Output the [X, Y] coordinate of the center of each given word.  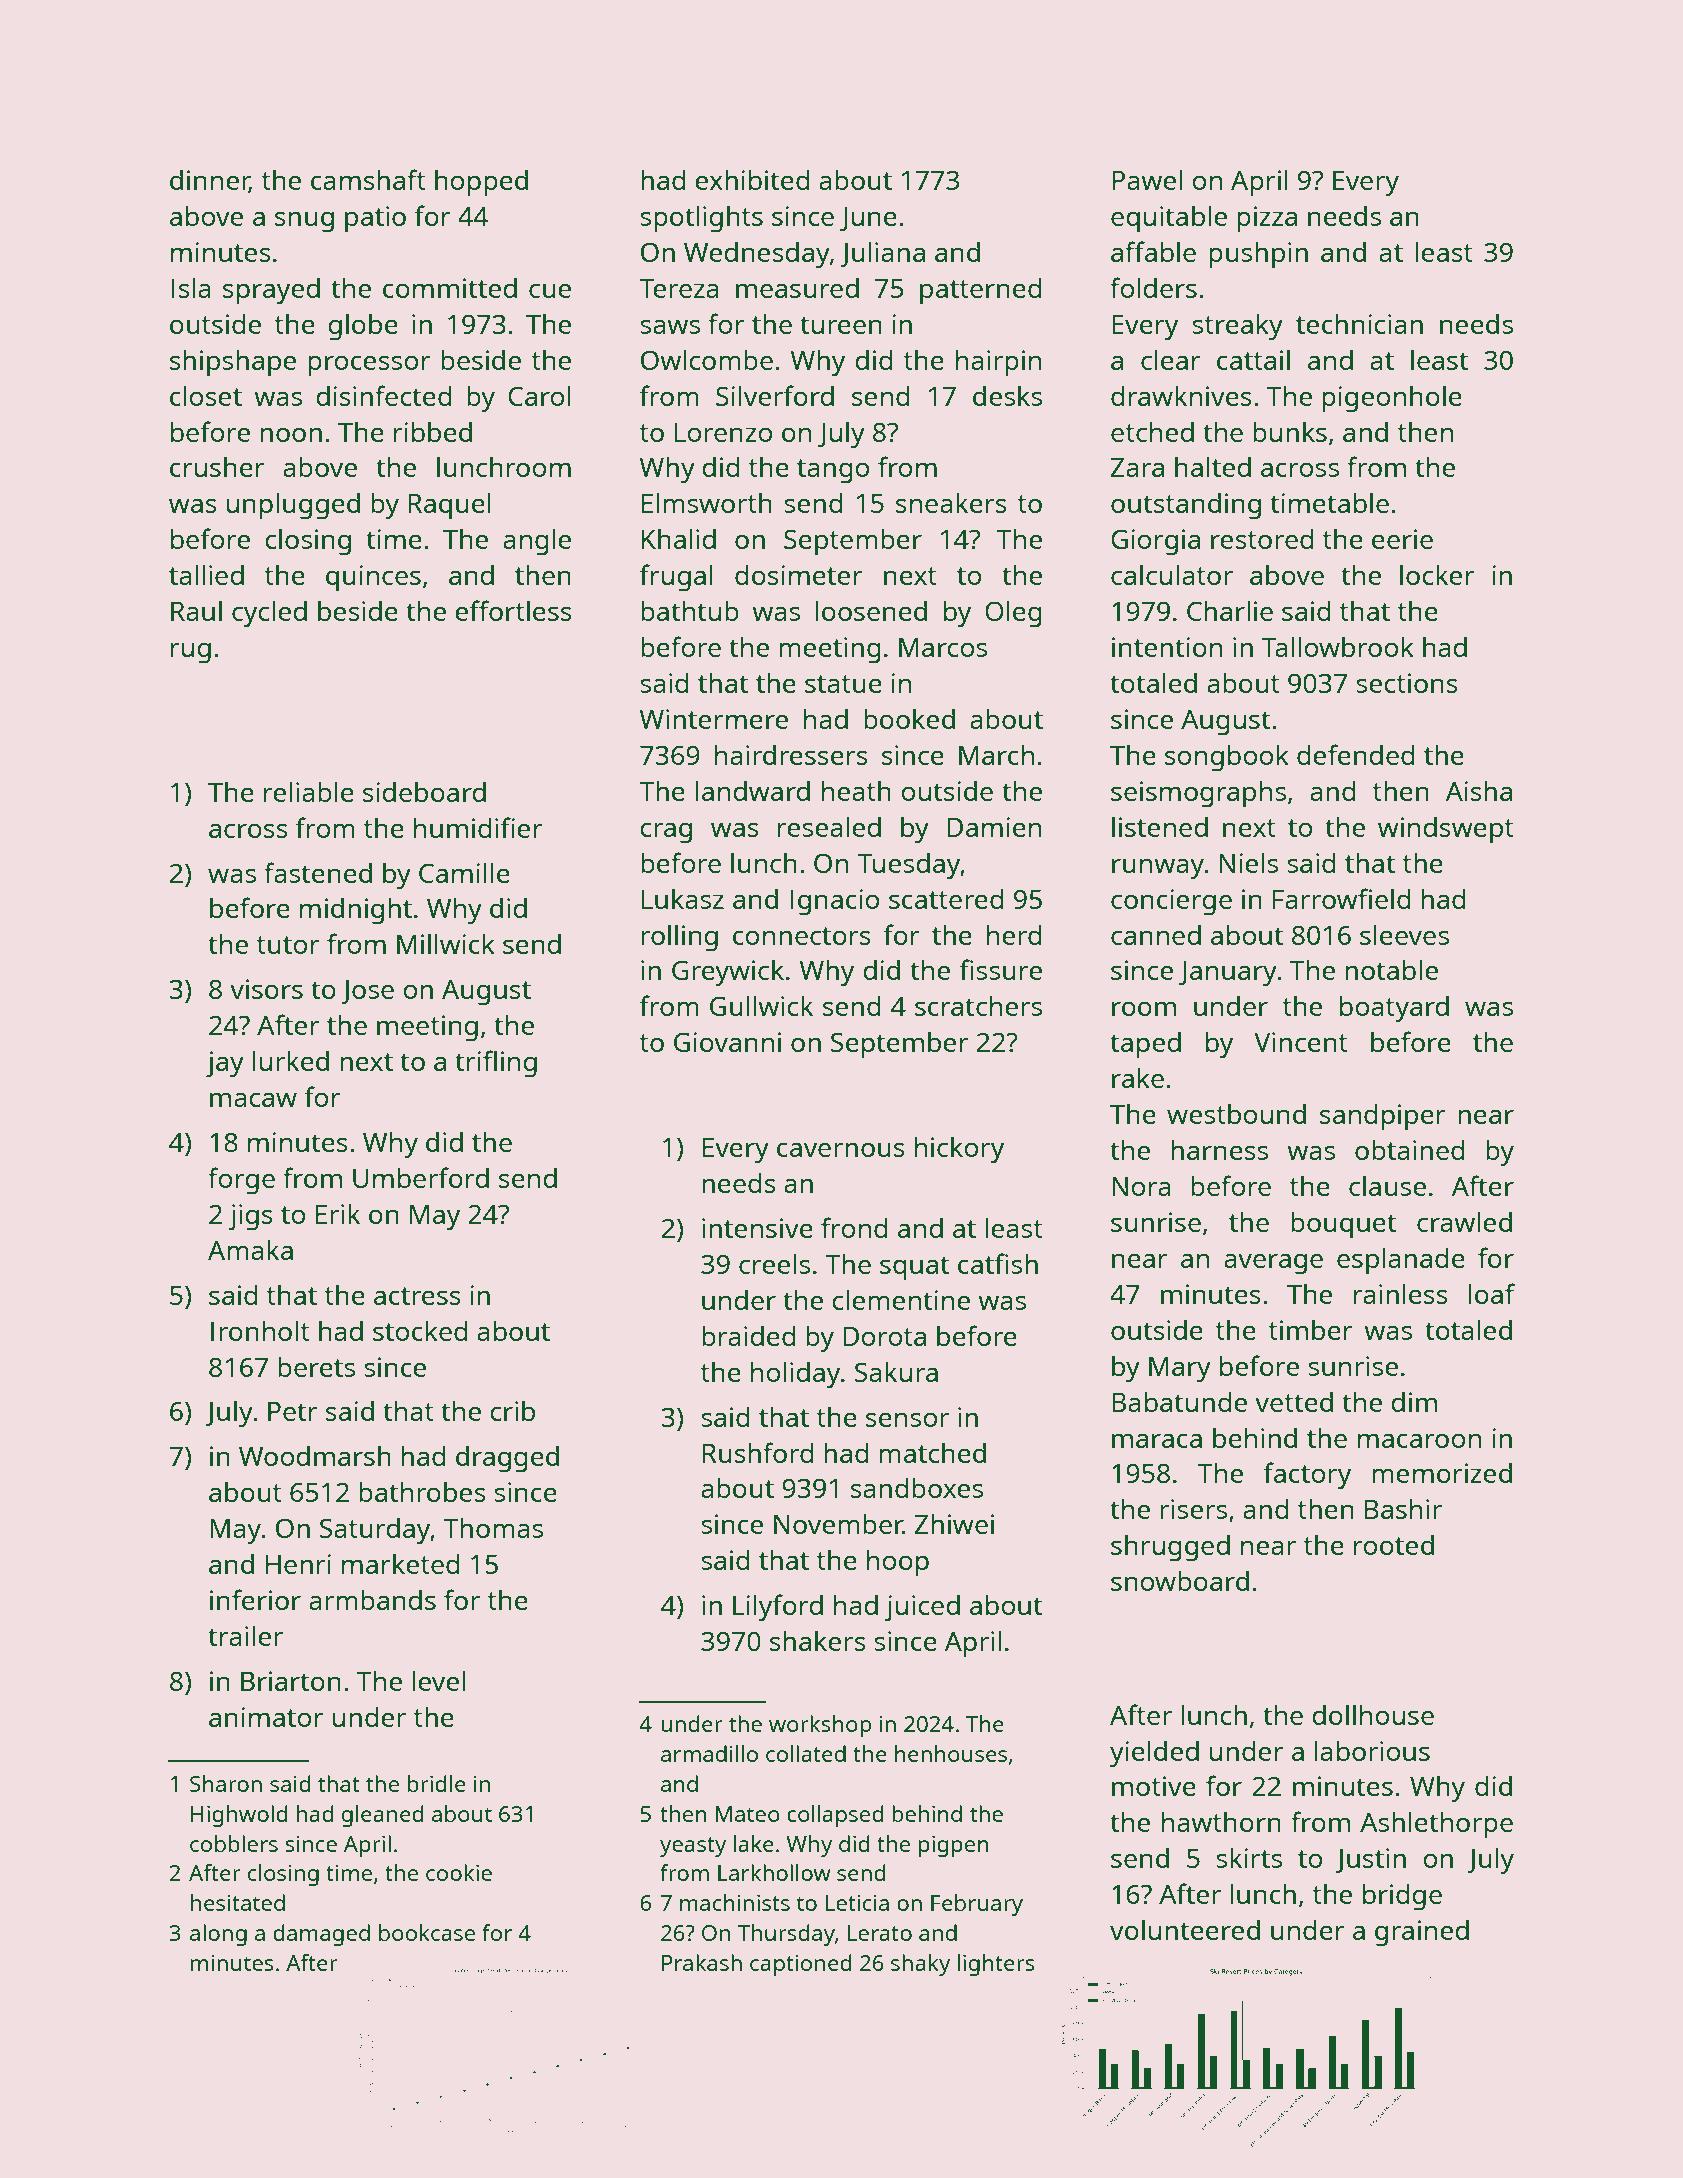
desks [1007, 395]
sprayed [271, 291]
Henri [298, 1564]
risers [1193, 1509]
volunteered [1185, 1929]
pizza [1267, 219]
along [218, 1935]
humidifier [478, 827]
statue [843, 684]
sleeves [1404, 934]
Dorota [884, 1336]
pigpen [954, 1846]
